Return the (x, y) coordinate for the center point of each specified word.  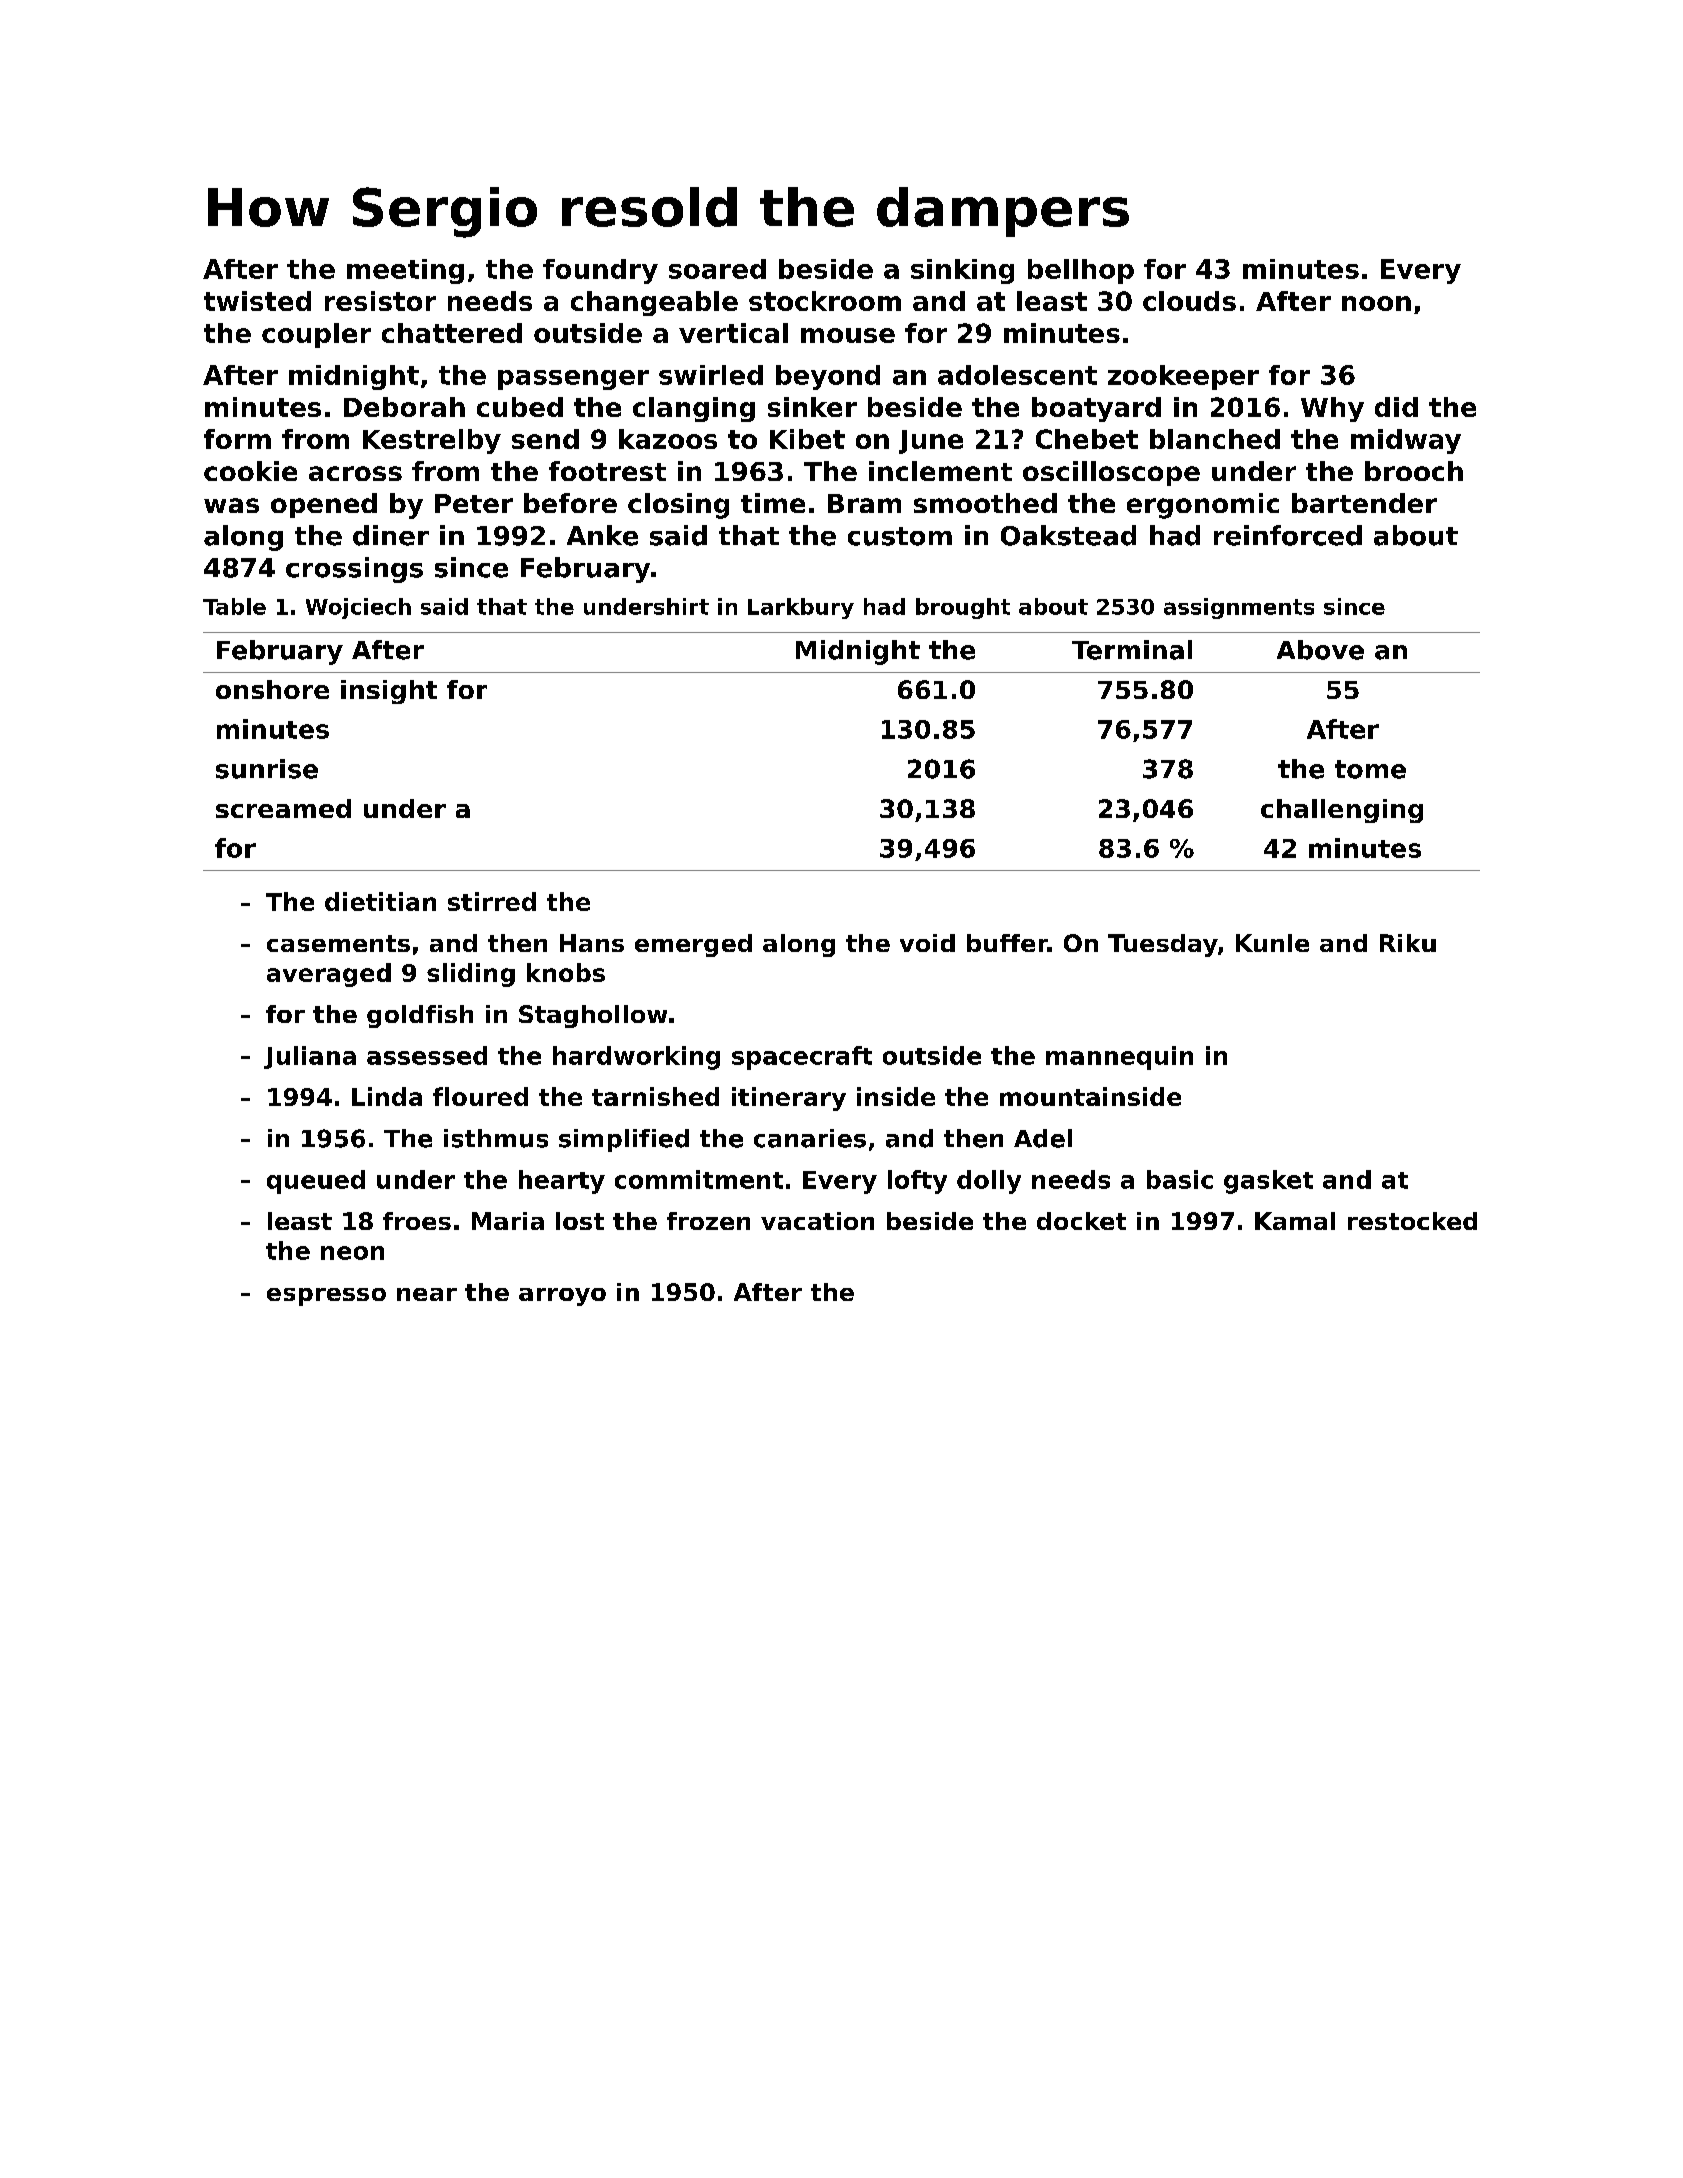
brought (963, 608)
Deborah (404, 407)
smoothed (985, 503)
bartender (1364, 503)
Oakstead (1068, 535)
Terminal (1132, 650)
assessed (427, 1055)
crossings (354, 570)
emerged (693, 945)
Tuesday (1163, 945)
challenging (1342, 811)
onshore (272, 689)
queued (316, 1182)
